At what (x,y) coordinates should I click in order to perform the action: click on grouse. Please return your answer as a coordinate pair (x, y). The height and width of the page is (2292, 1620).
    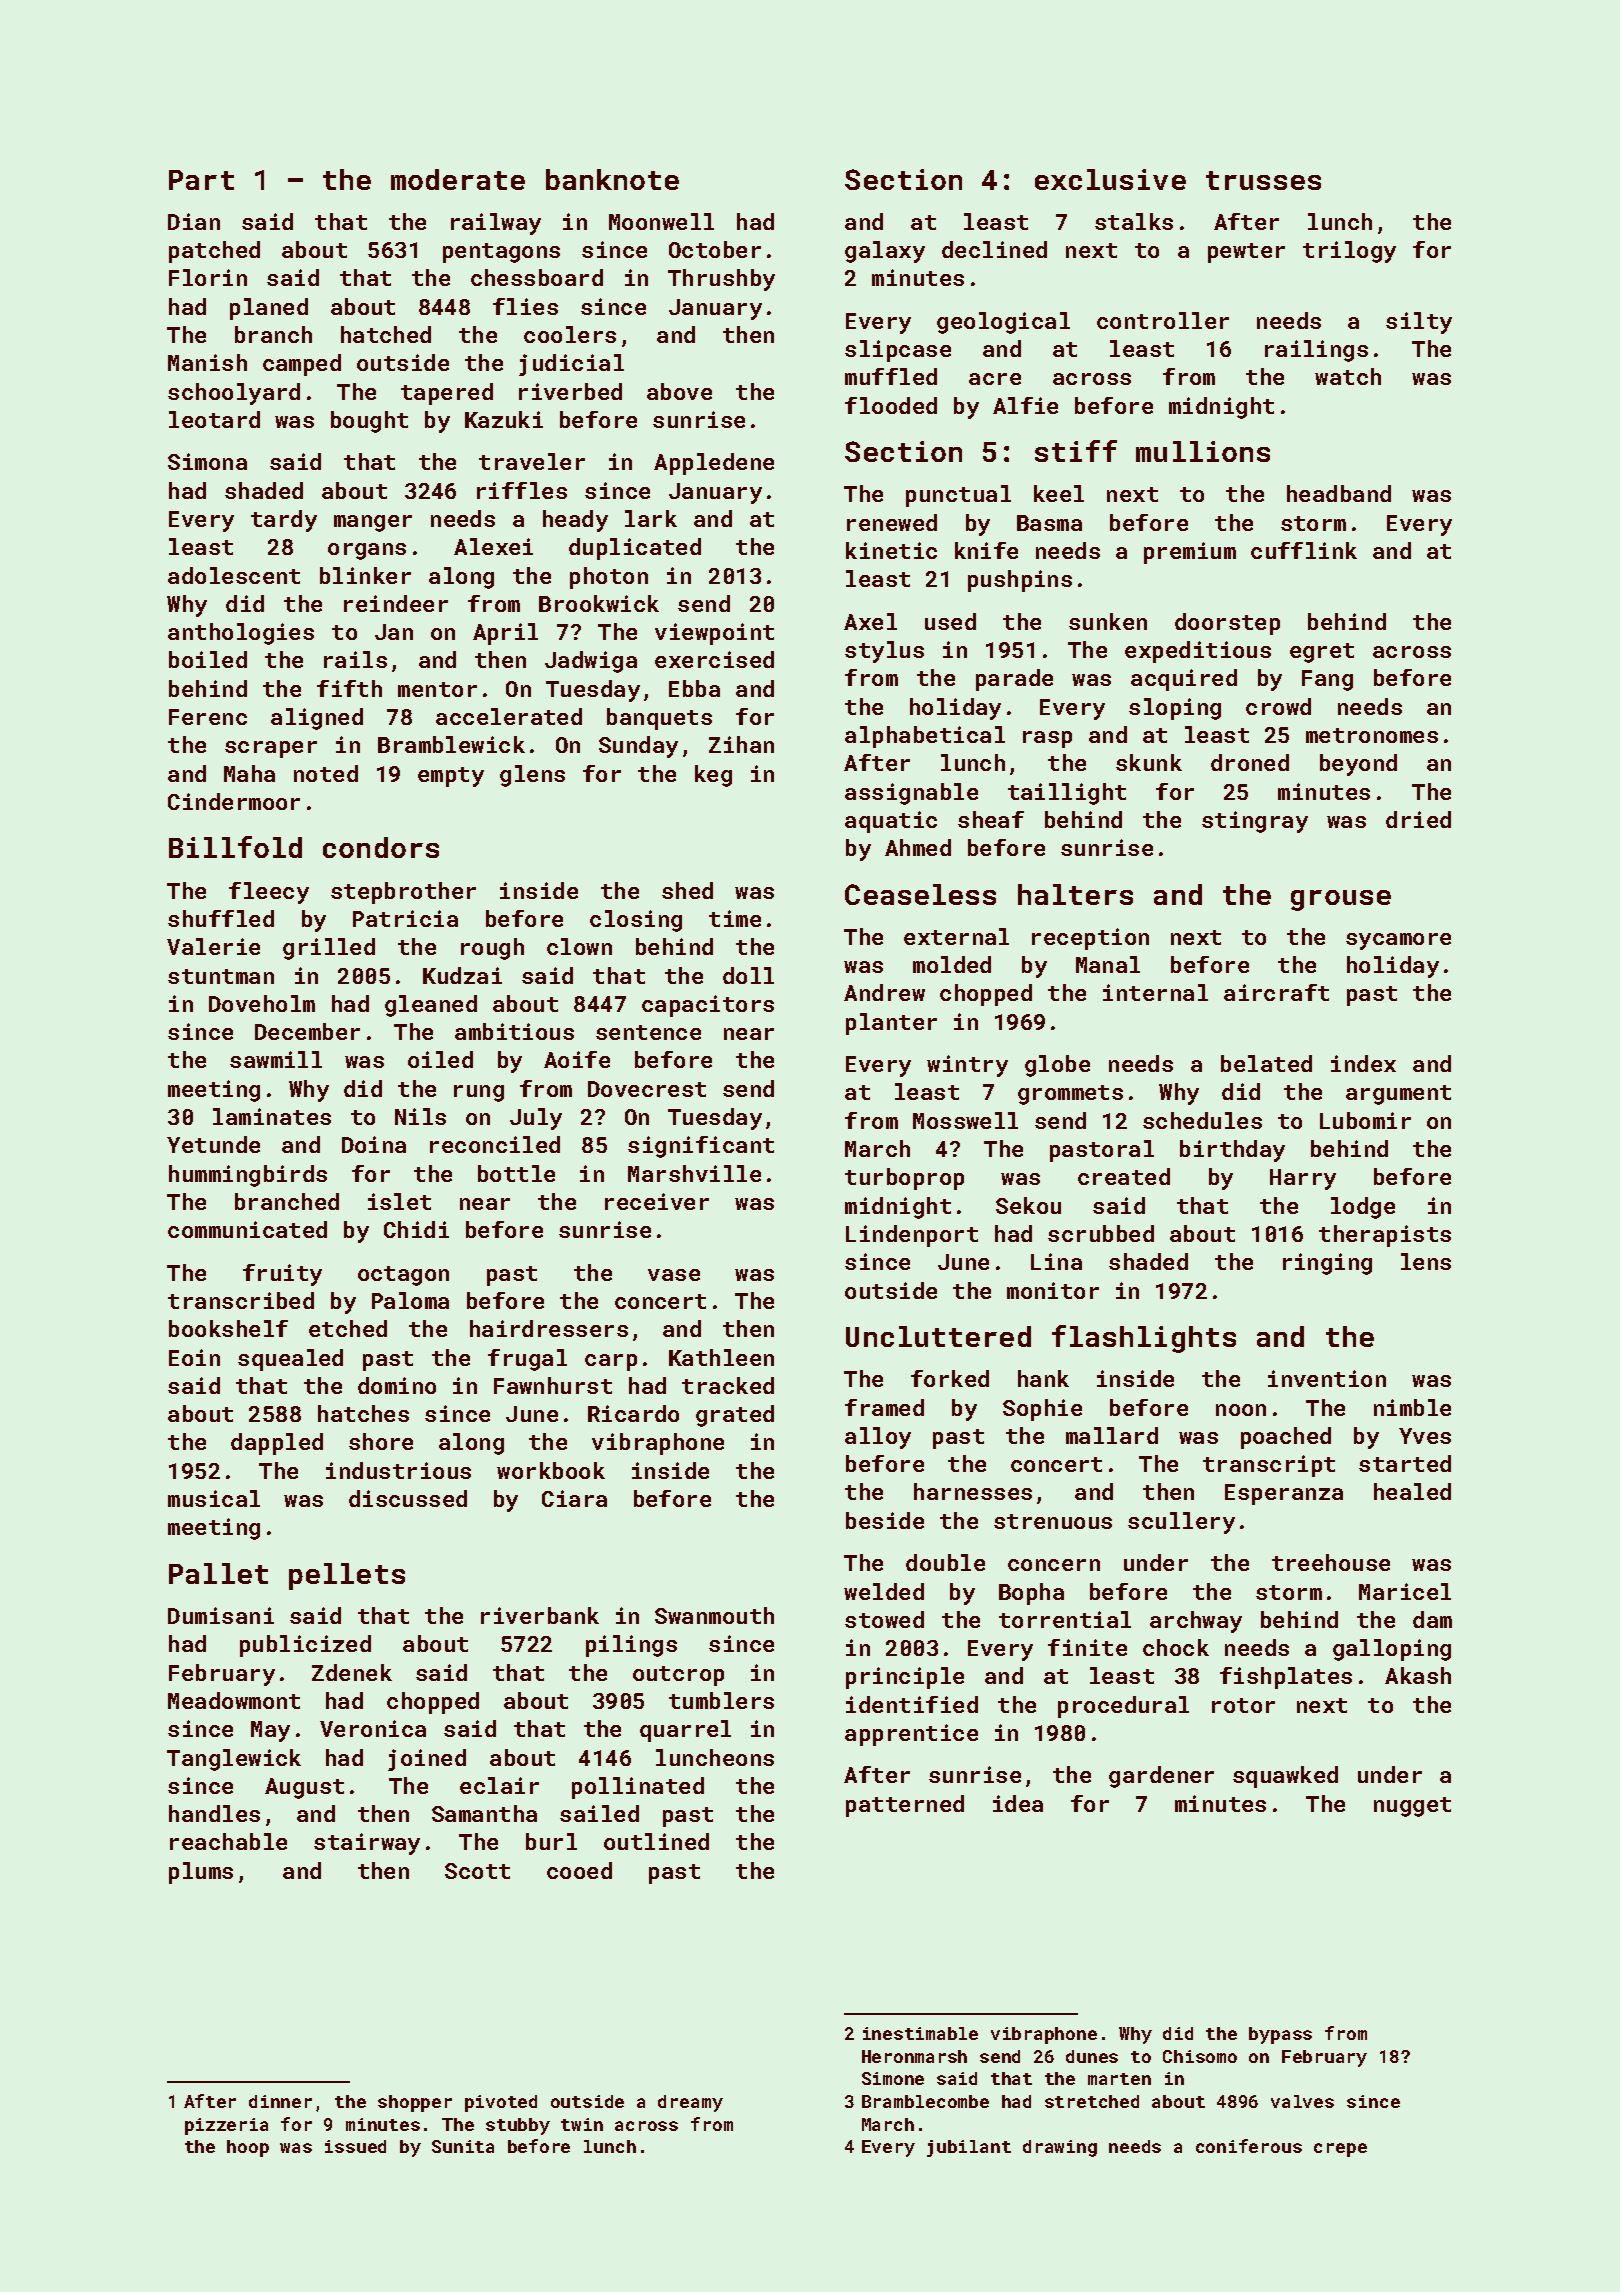
    Looking at the image, I should click on (1341, 900).
